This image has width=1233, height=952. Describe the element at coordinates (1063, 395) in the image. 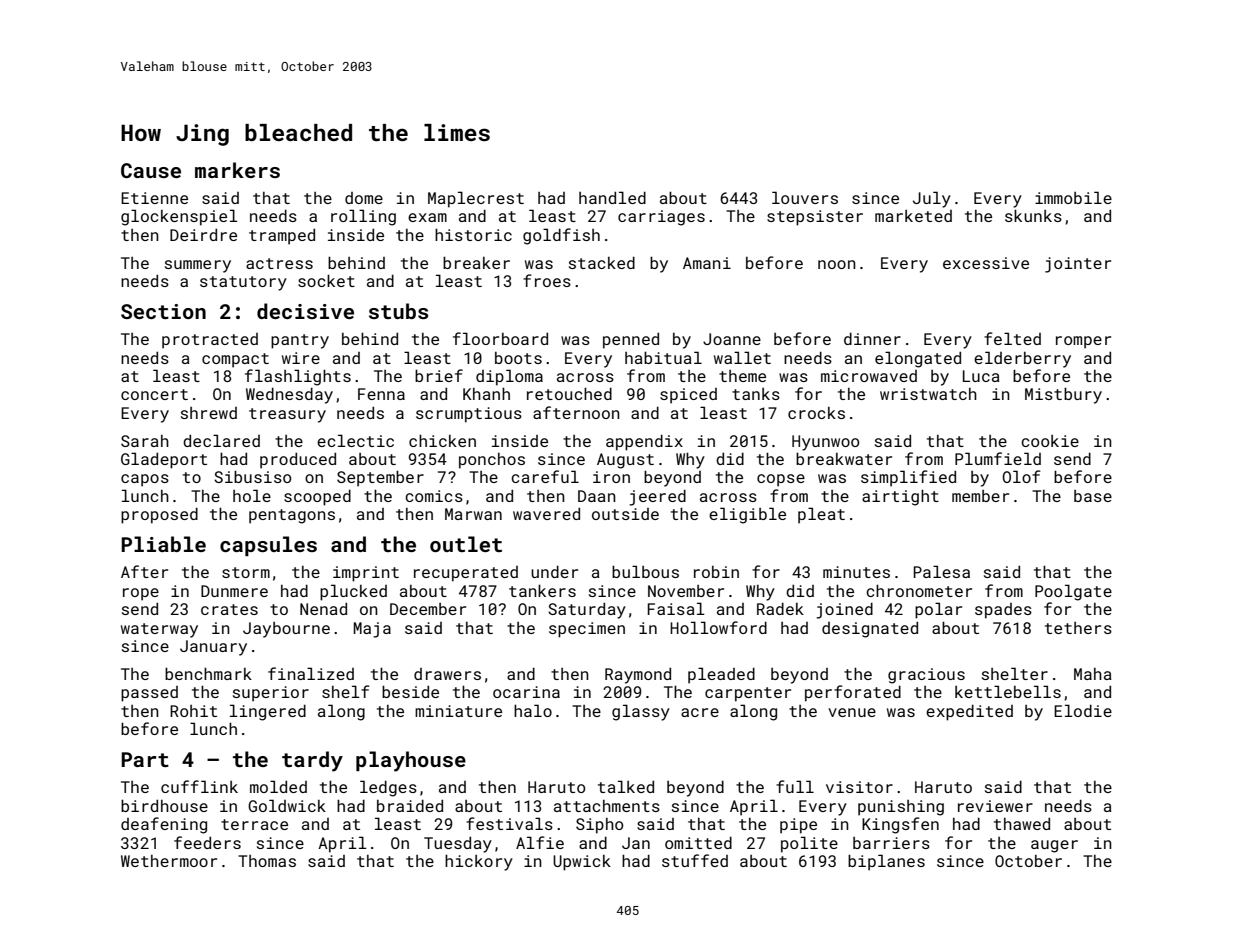

I see `Mistbury` at that location.
